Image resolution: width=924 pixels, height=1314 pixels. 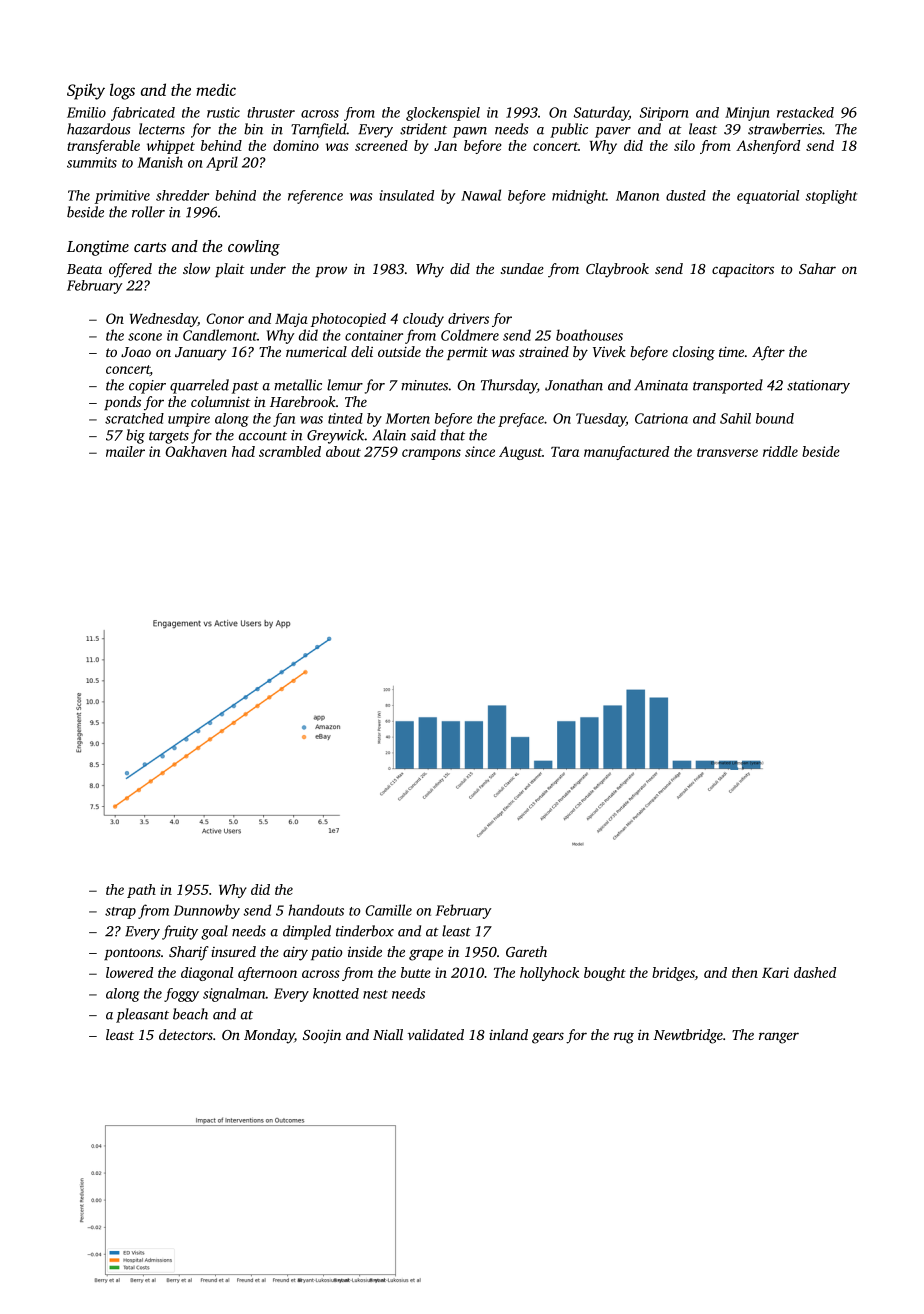 I want to click on then, so click(x=745, y=972).
